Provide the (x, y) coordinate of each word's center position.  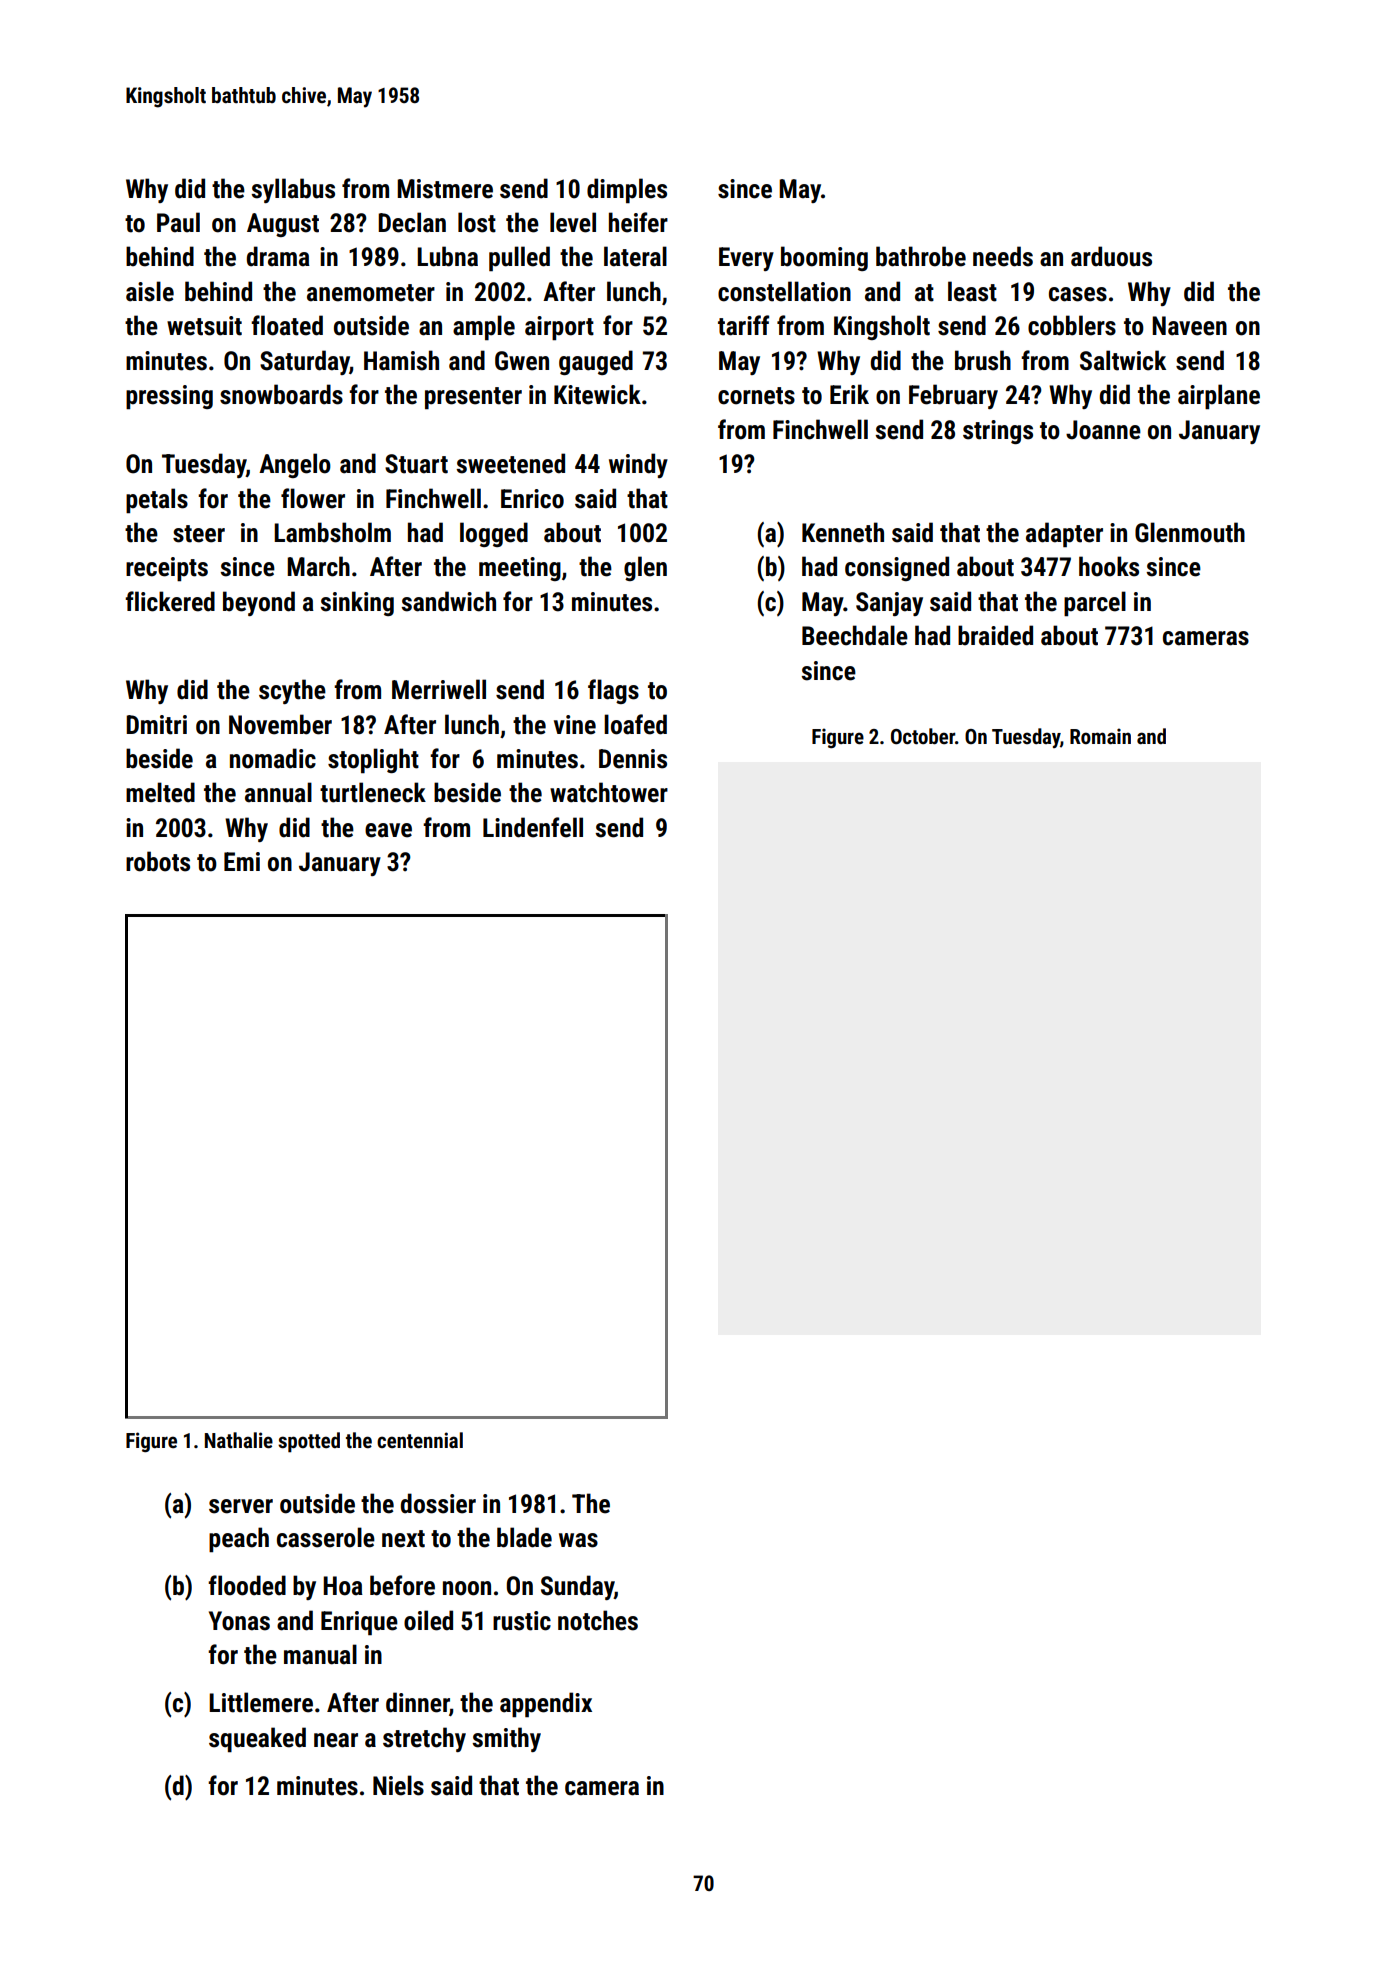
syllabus (293, 190)
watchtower (609, 792)
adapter (1064, 535)
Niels (398, 1785)
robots (158, 861)
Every (746, 259)
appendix (546, 1705)
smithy (506, 1739)
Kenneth (843, 532)
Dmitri (156, 725)
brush (983, 360)
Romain (1100, 736)
